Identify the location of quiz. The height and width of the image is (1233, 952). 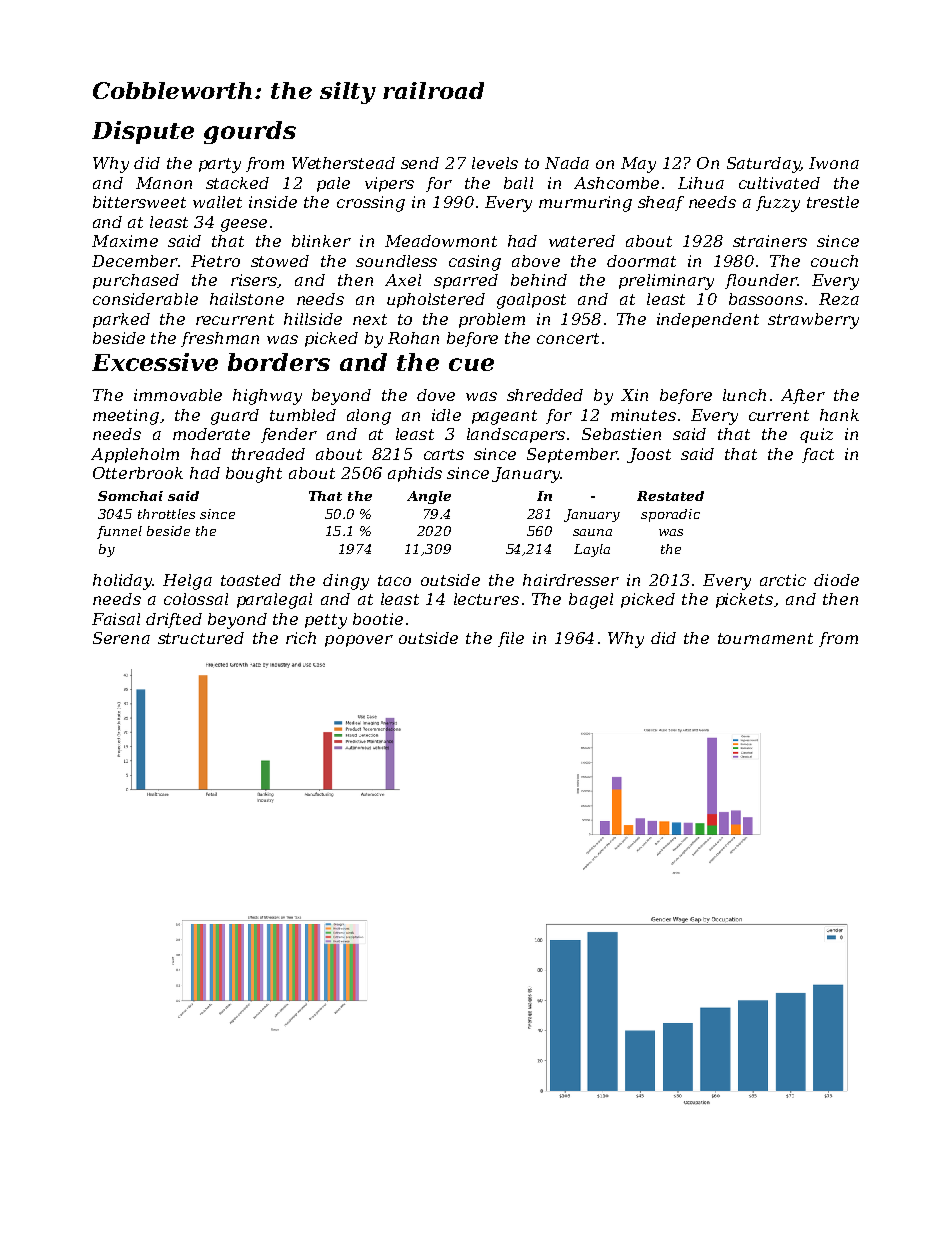
(816, 435).
